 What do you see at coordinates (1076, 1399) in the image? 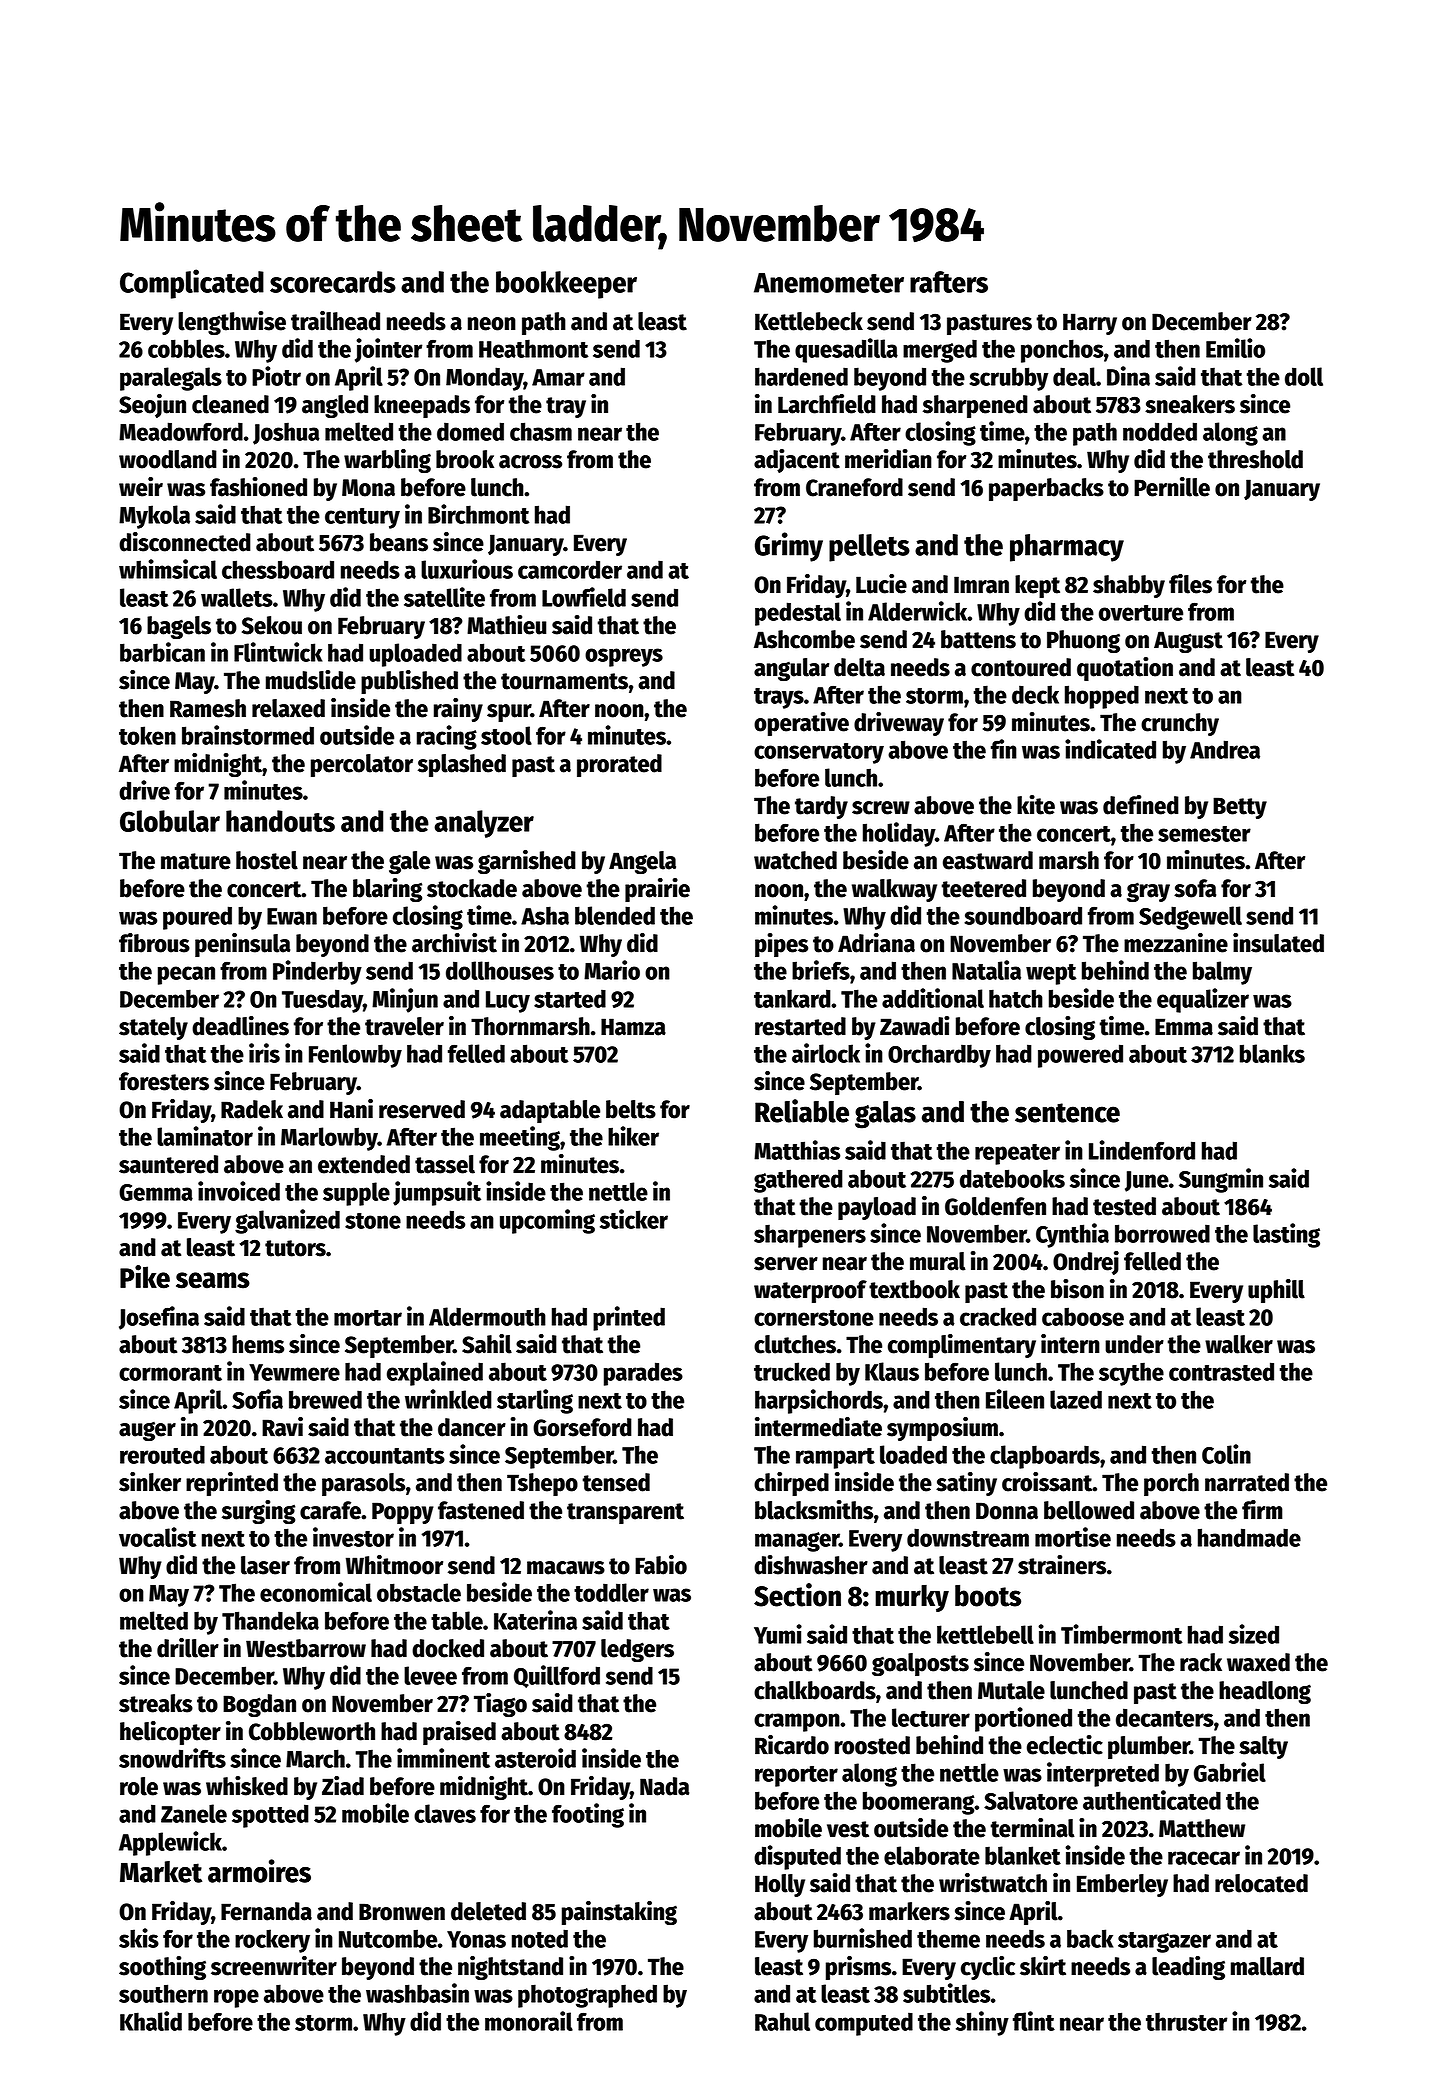
I see `lazed` at bounding box center [1076, 1399].
